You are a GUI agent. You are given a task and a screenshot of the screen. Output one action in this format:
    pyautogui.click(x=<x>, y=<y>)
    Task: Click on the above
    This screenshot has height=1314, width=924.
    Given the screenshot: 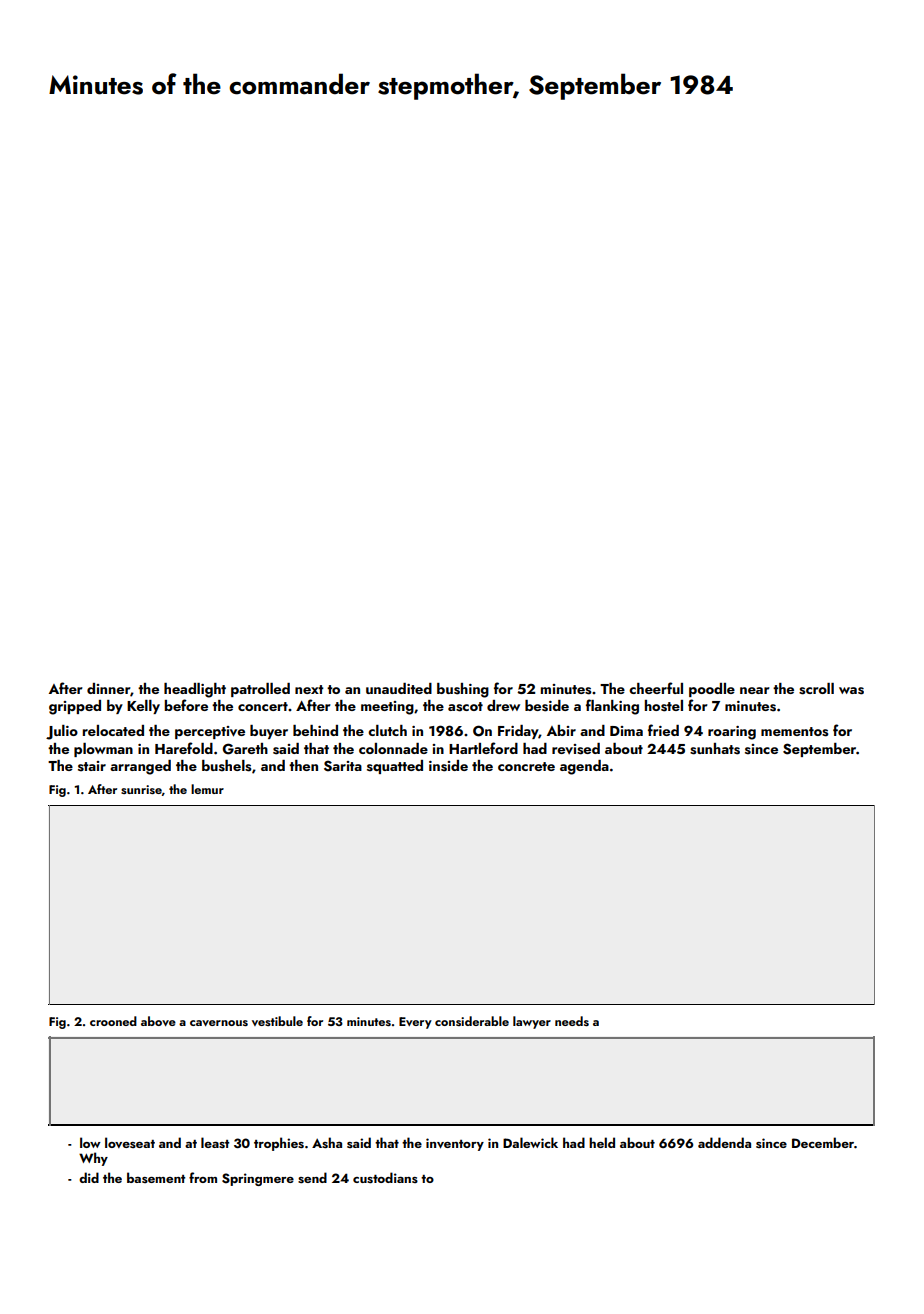 What is the action you would take?
    pyautogui.click(x=158, y=1021)
